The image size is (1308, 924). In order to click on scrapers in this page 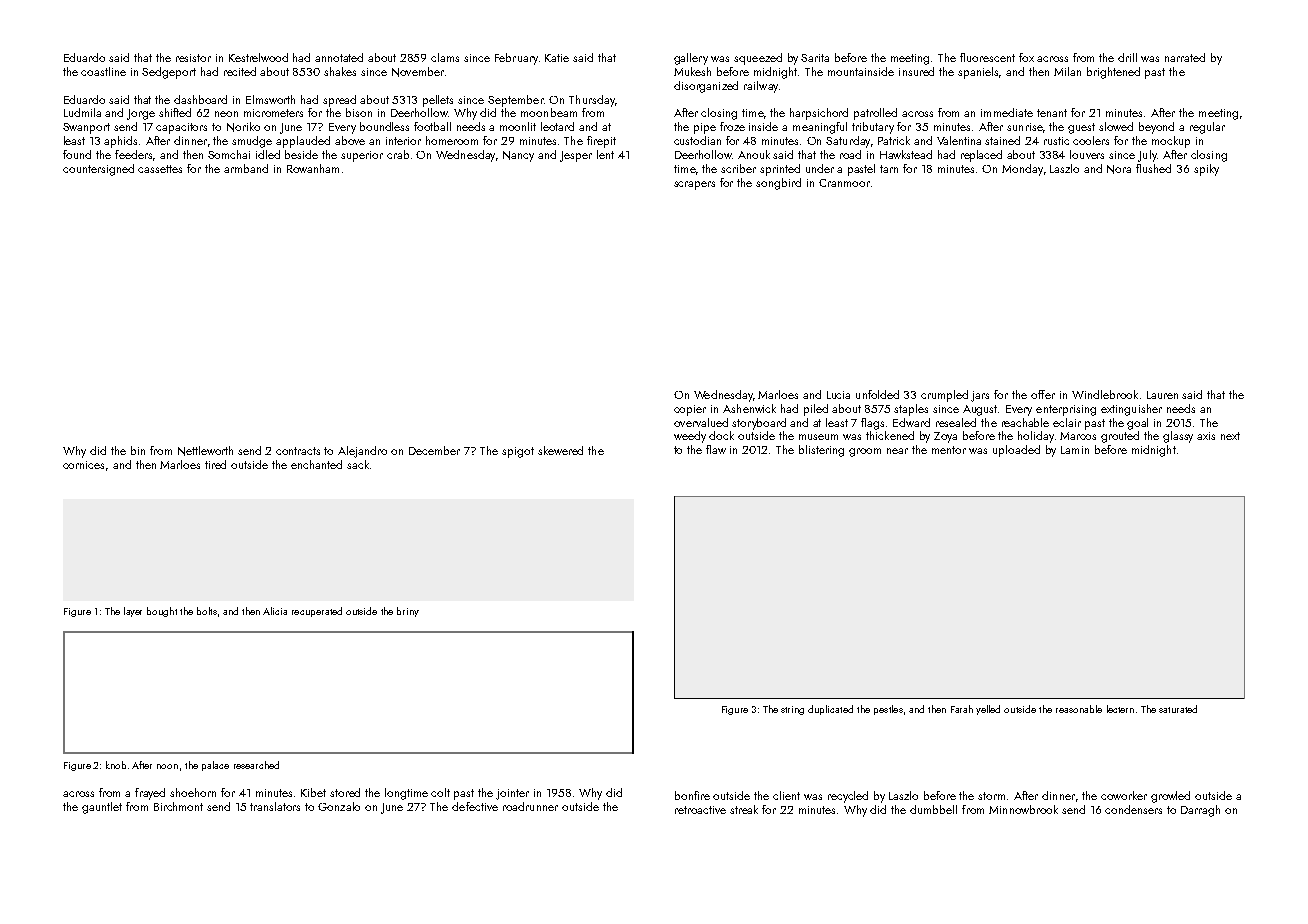, I will do `click(694, 185)`.
